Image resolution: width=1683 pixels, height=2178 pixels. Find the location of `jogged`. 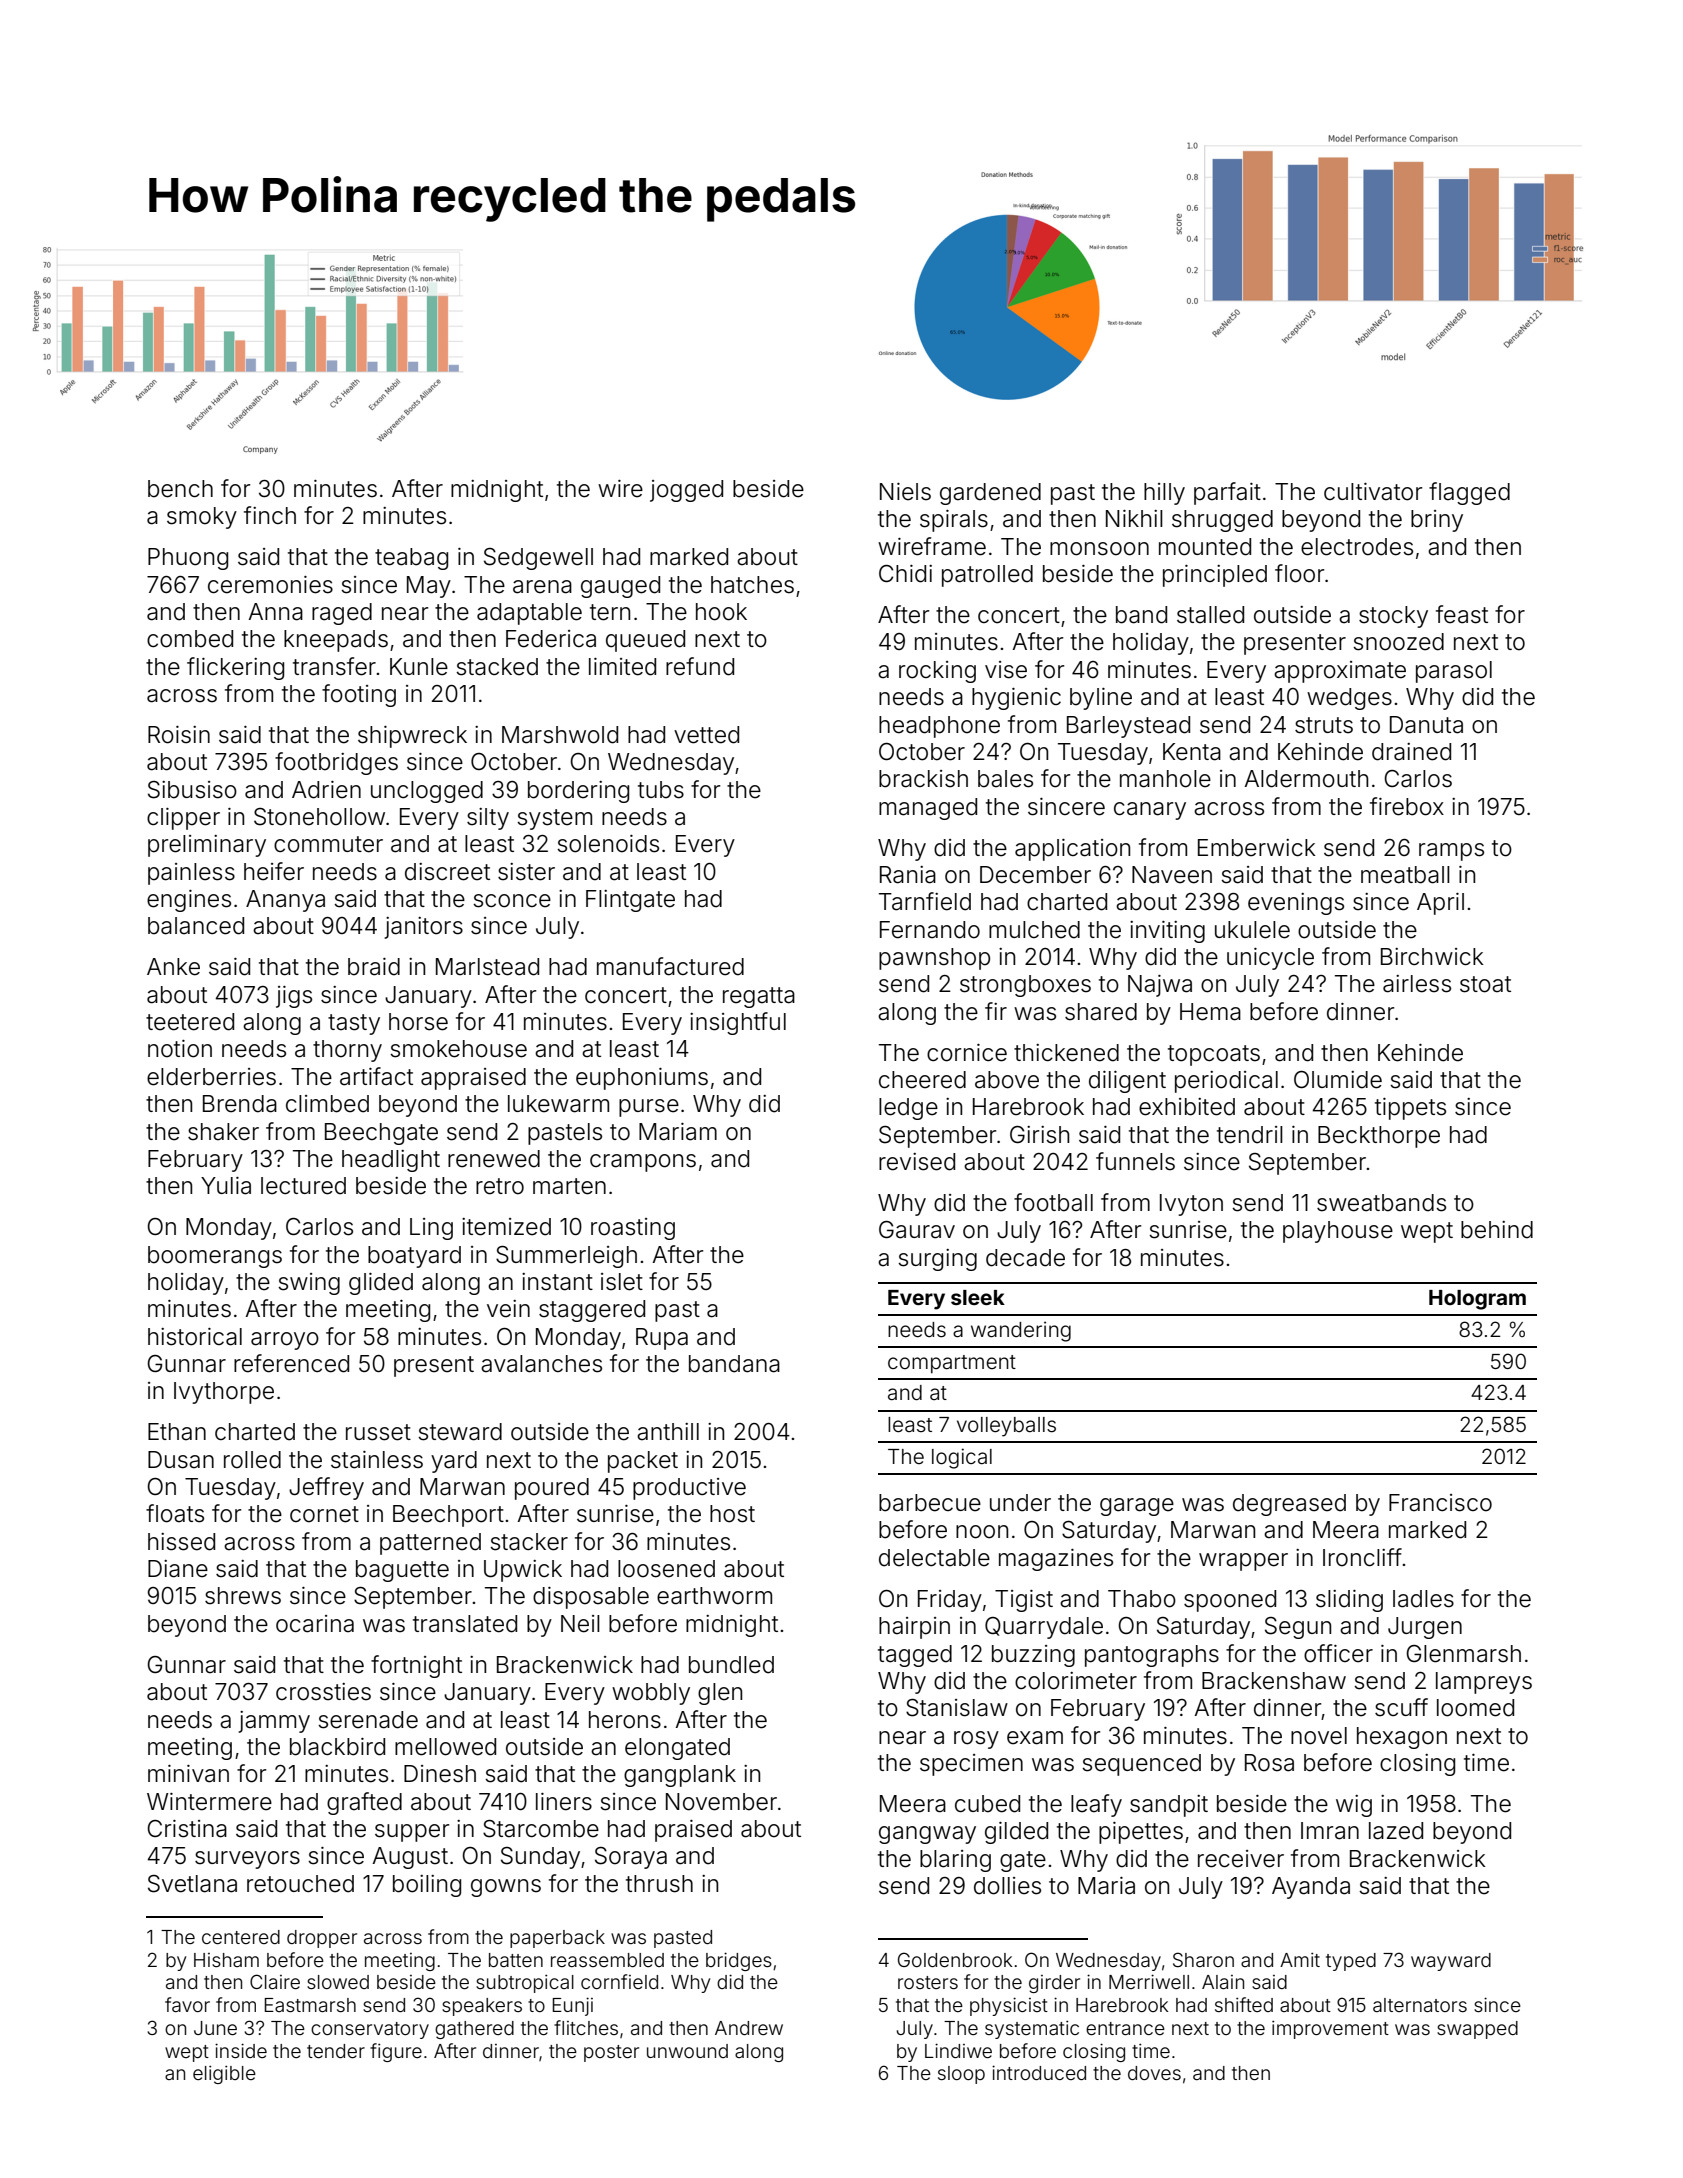

jogged is located at coordinates (686, 491).
